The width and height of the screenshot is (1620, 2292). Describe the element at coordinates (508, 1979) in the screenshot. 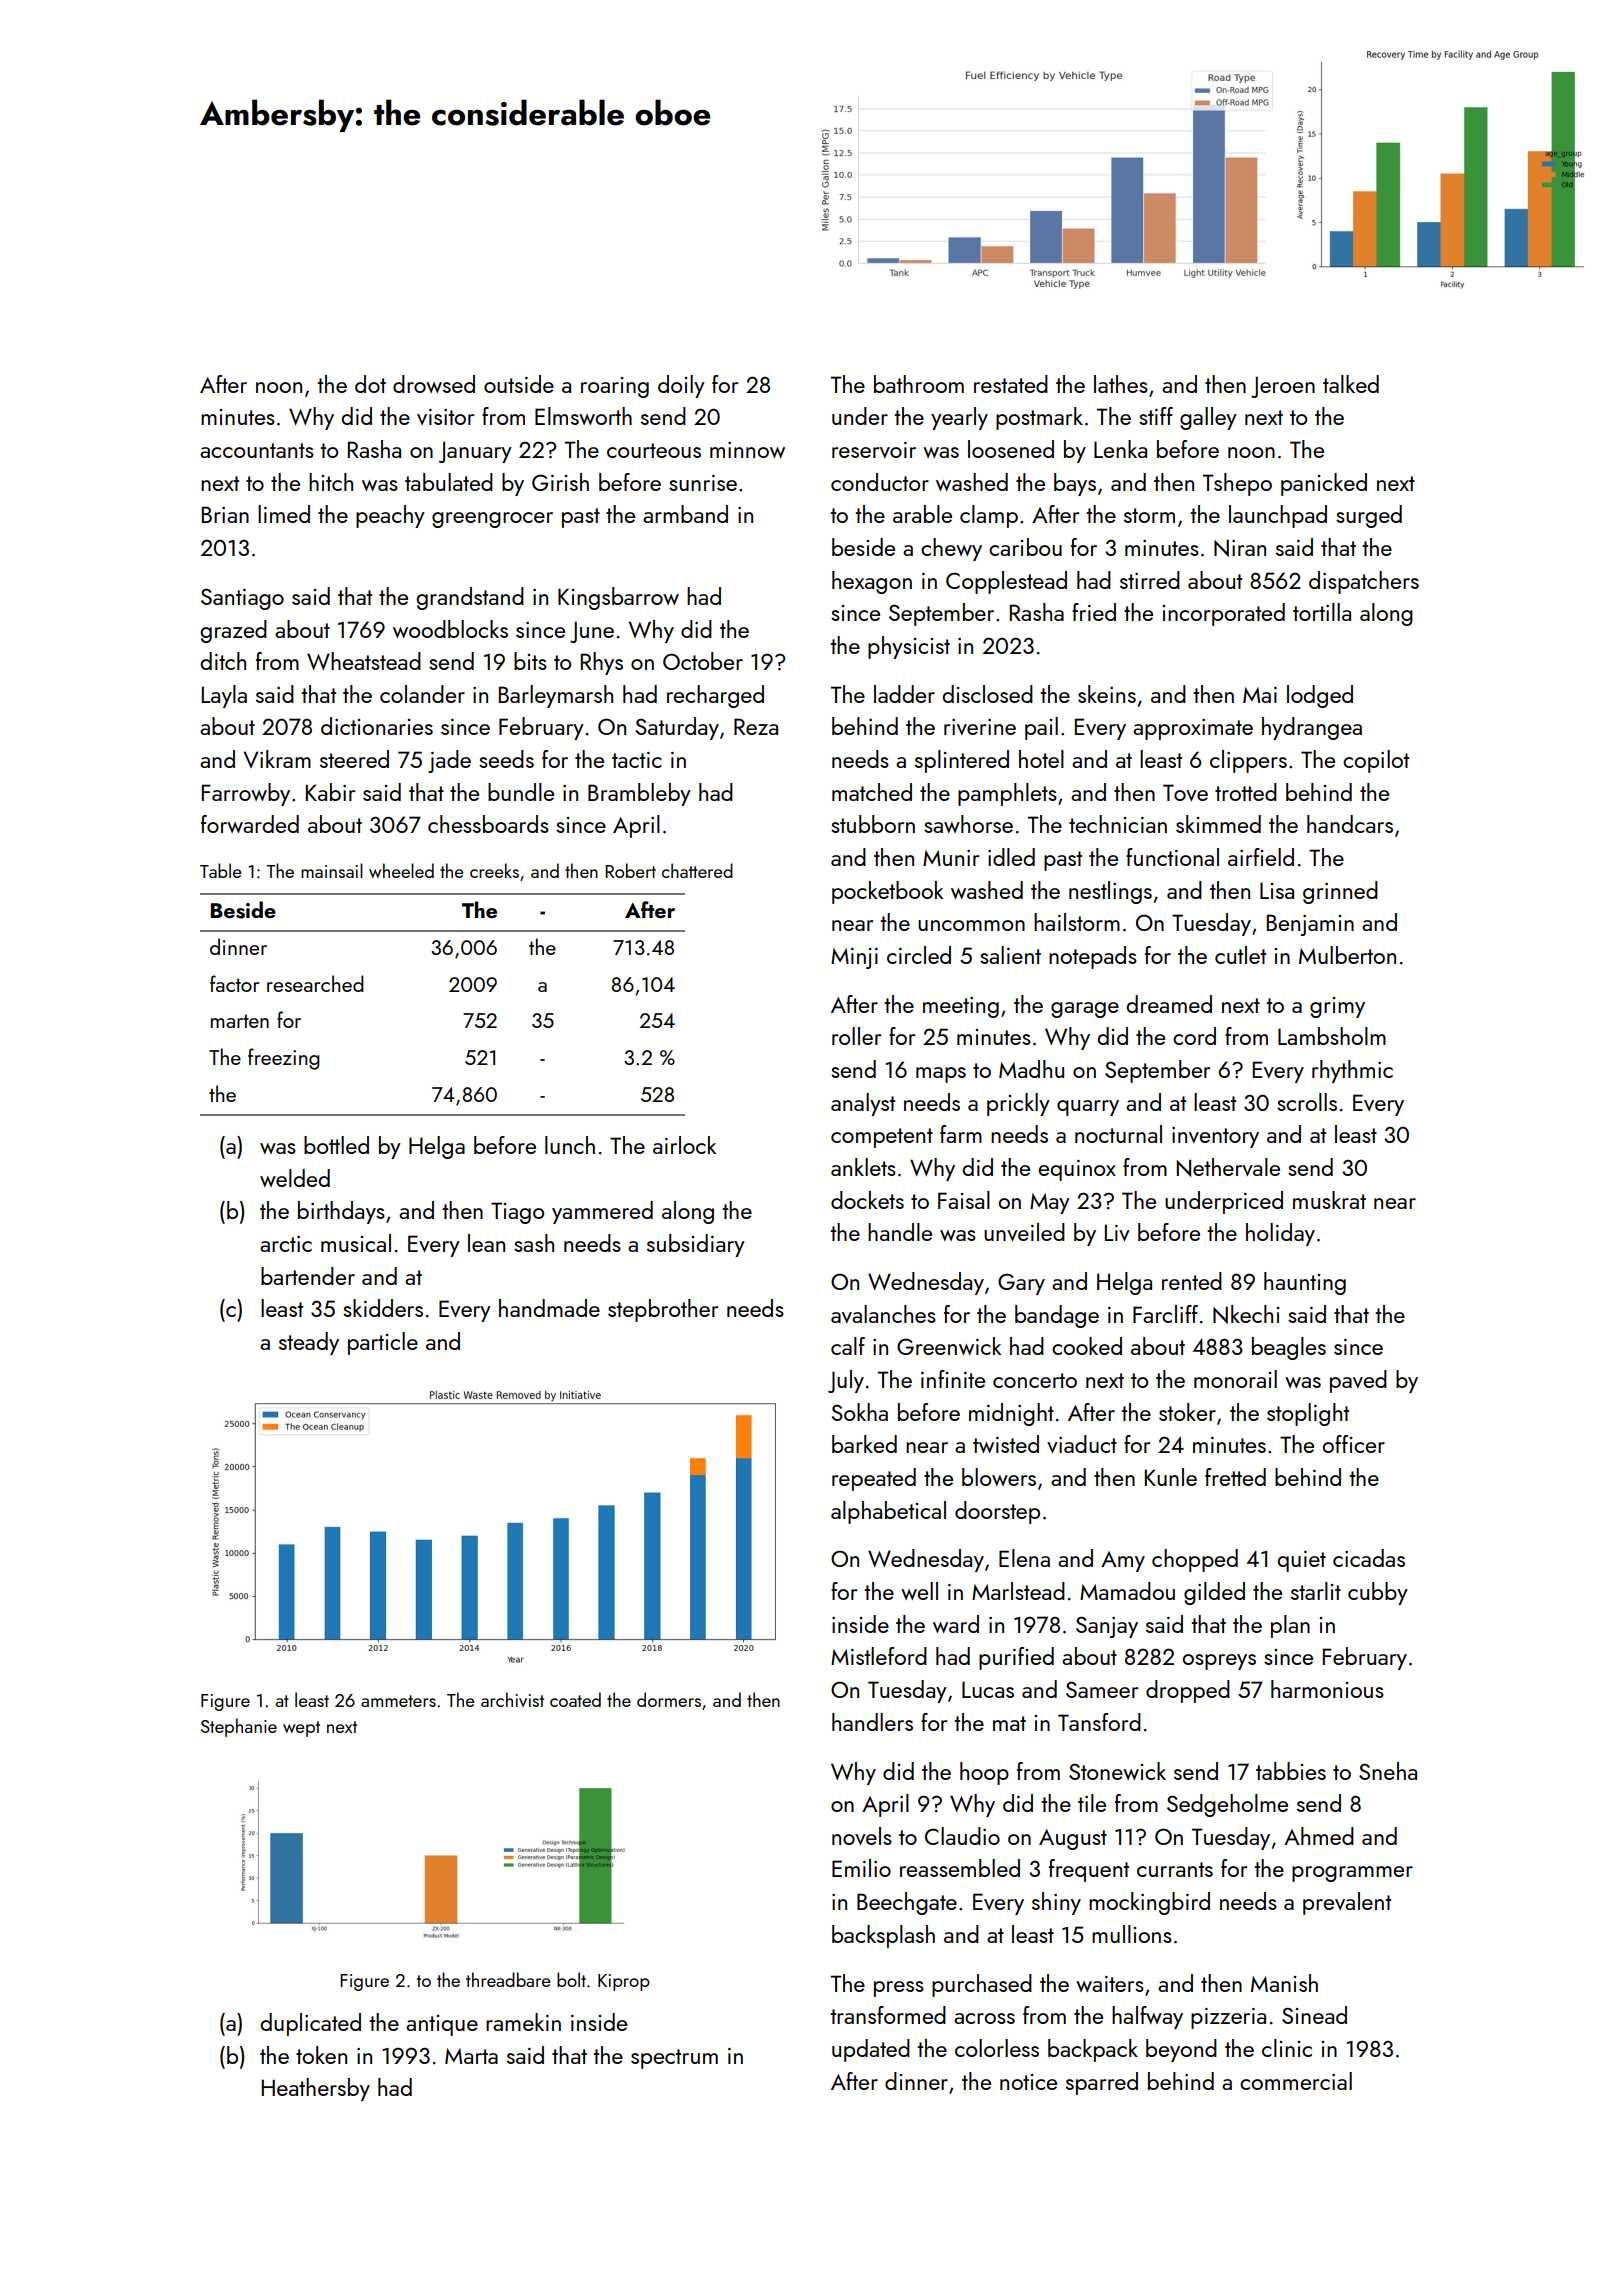

I see `threadbare` at that location.
